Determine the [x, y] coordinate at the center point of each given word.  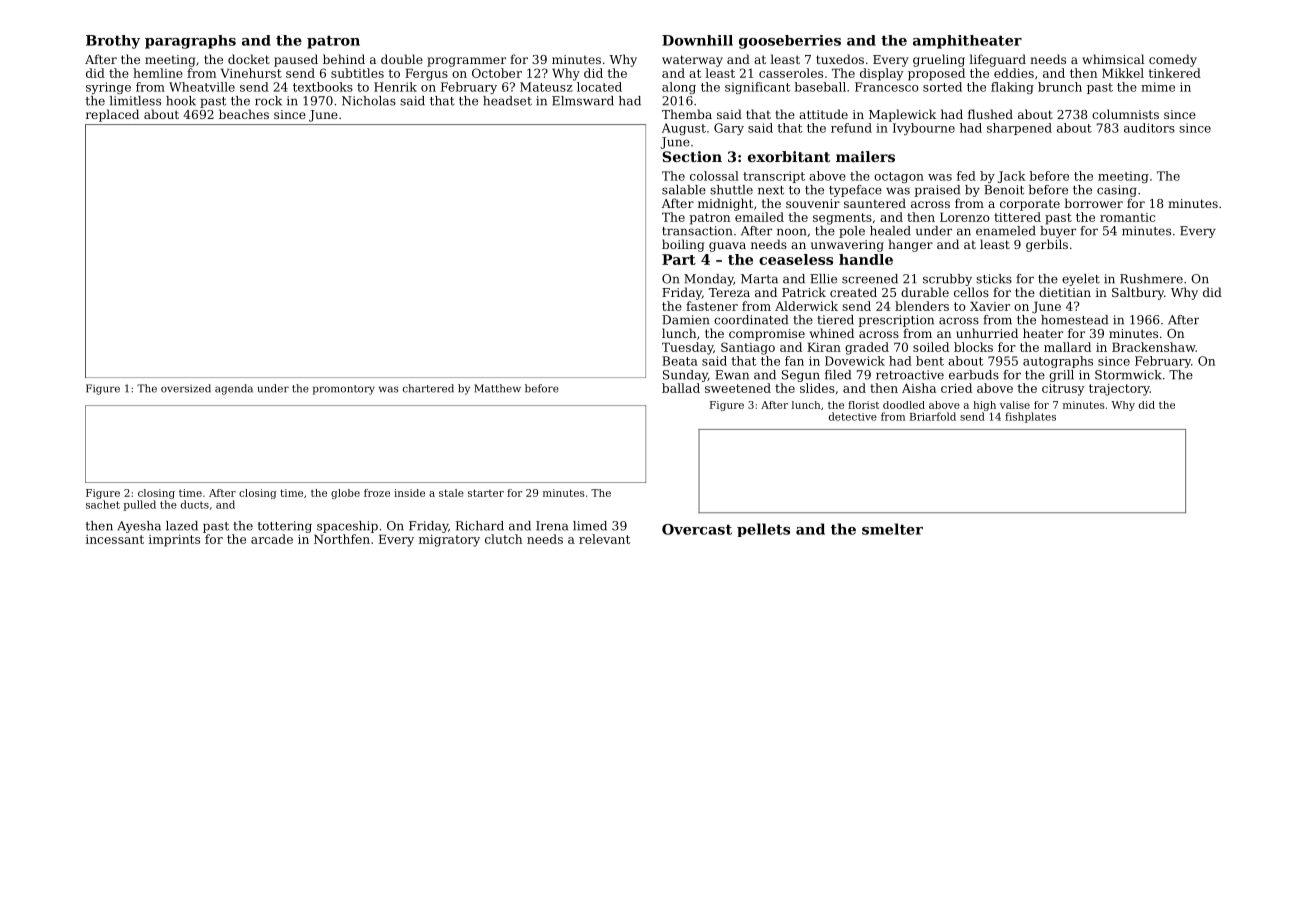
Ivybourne [924, 129]
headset [507, 101]
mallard [1067, 347]
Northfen [342, 539]
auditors [1149, 128]
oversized [186, 388]
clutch [503, 539]
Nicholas [369, 101]
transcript [774, 177]
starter [486, 493]
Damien [685, 320]
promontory [344, 390]
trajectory [1119, 390]
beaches [244, 114]
